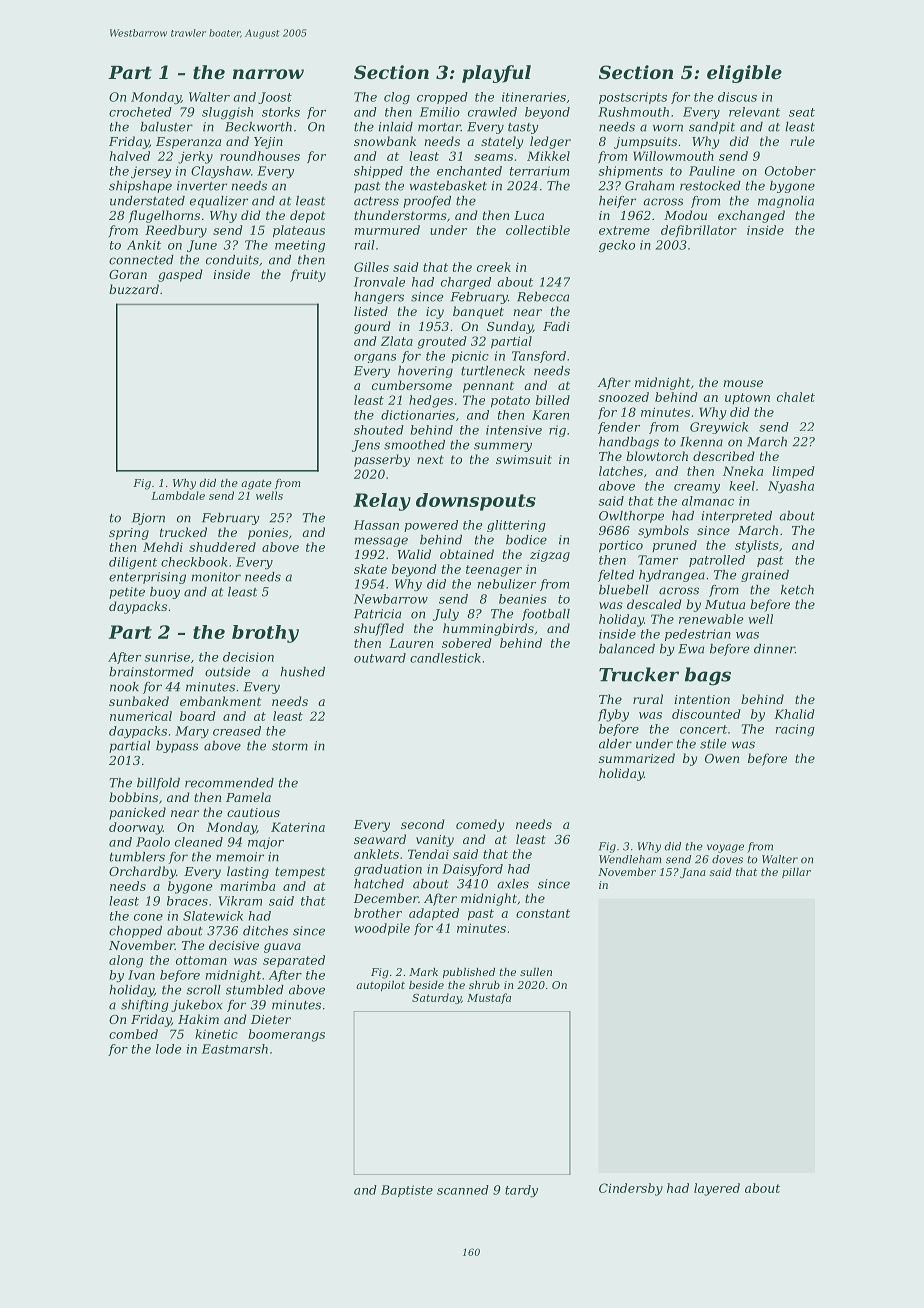  I want to click on fruity, so click(308, 275).
